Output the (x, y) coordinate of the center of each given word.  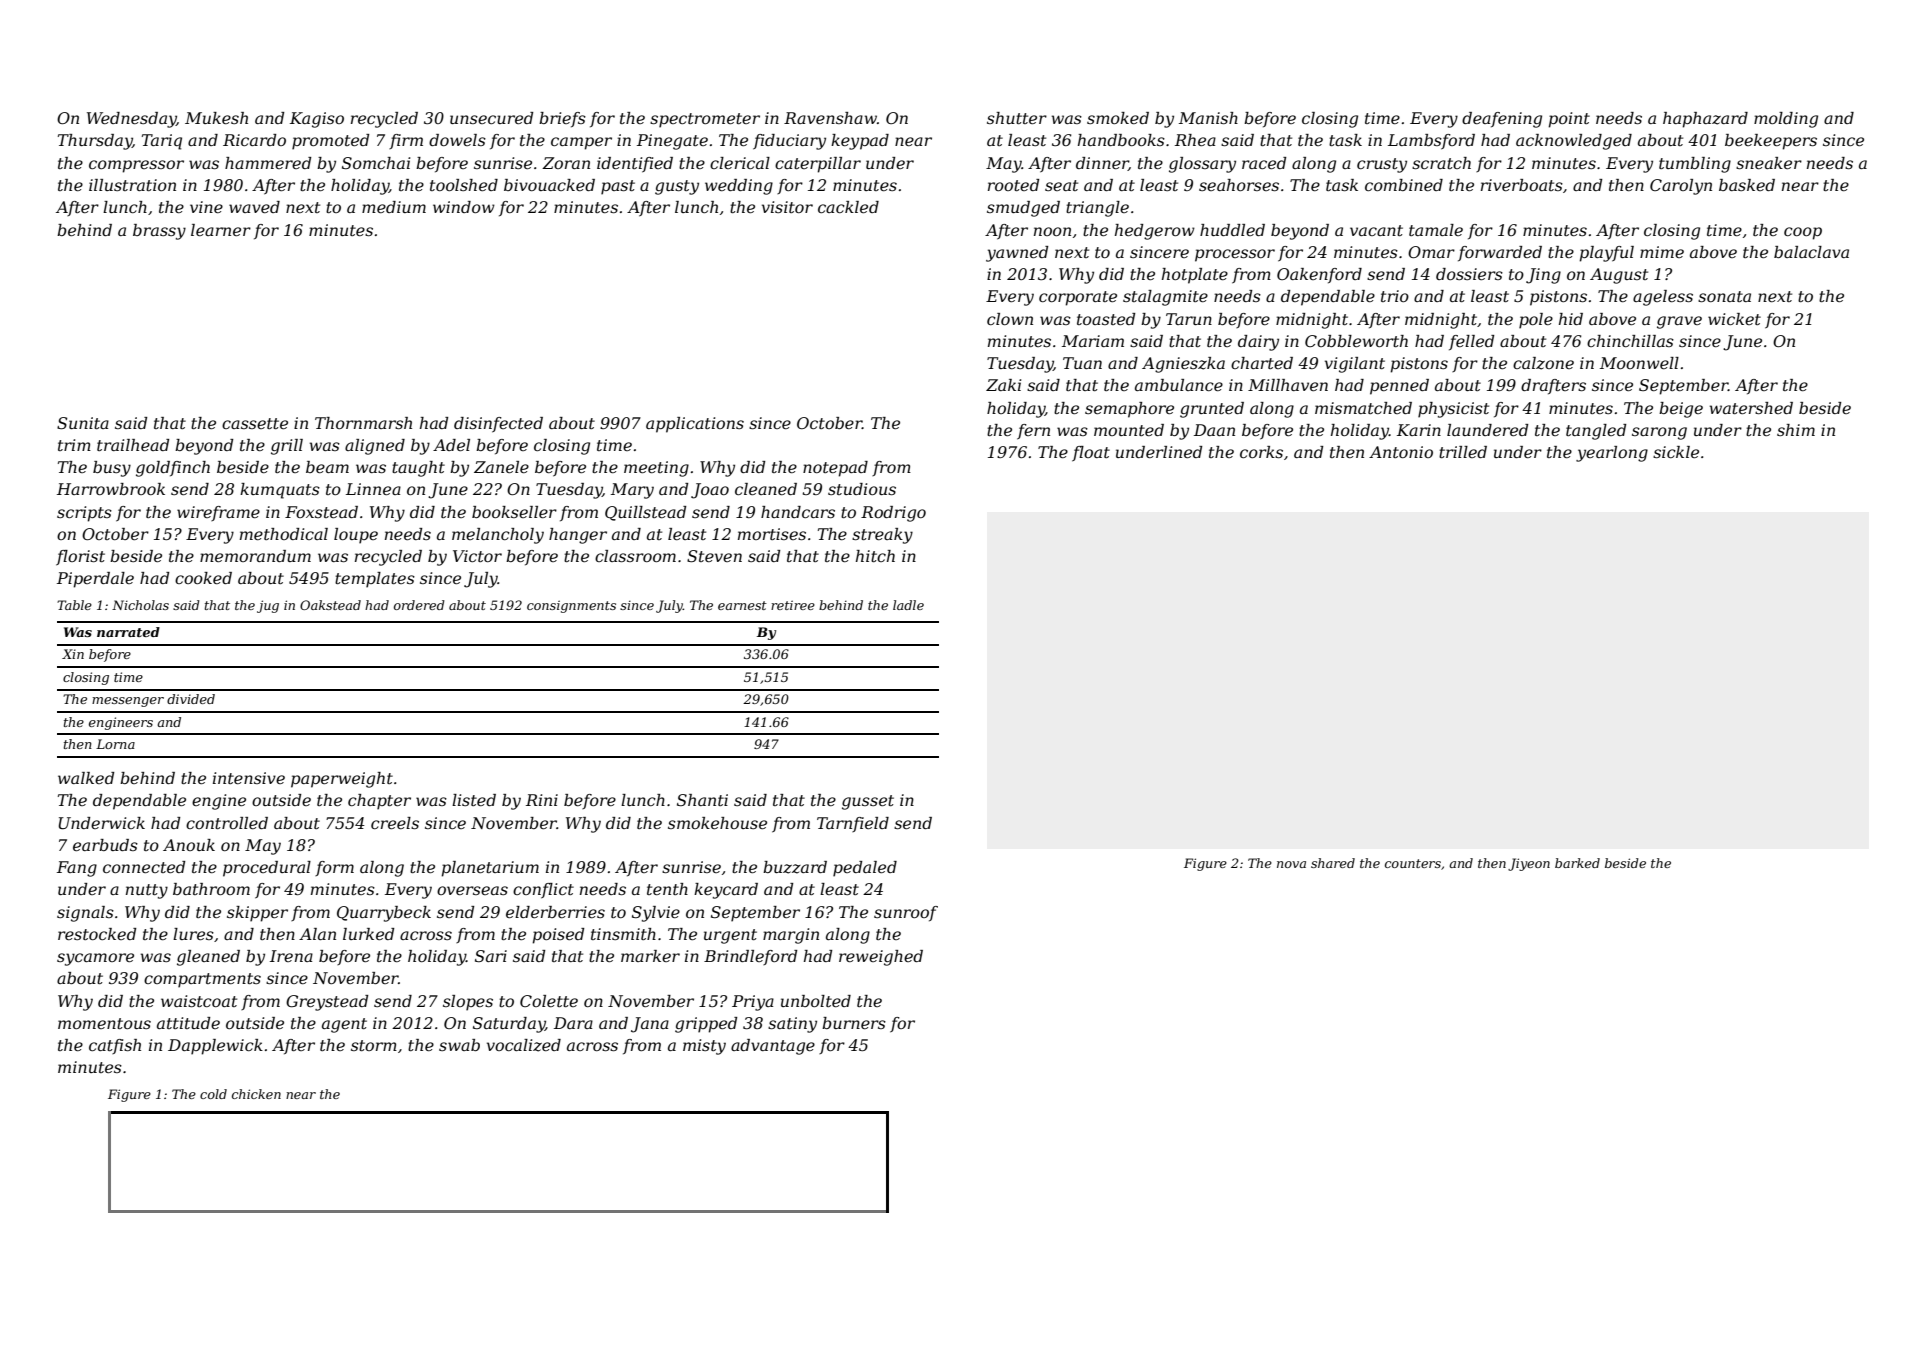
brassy (159, 232)
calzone (1543, 363)
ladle (908, 605)
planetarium (490, 869)
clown (1010, 319)
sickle (1676, 452)
